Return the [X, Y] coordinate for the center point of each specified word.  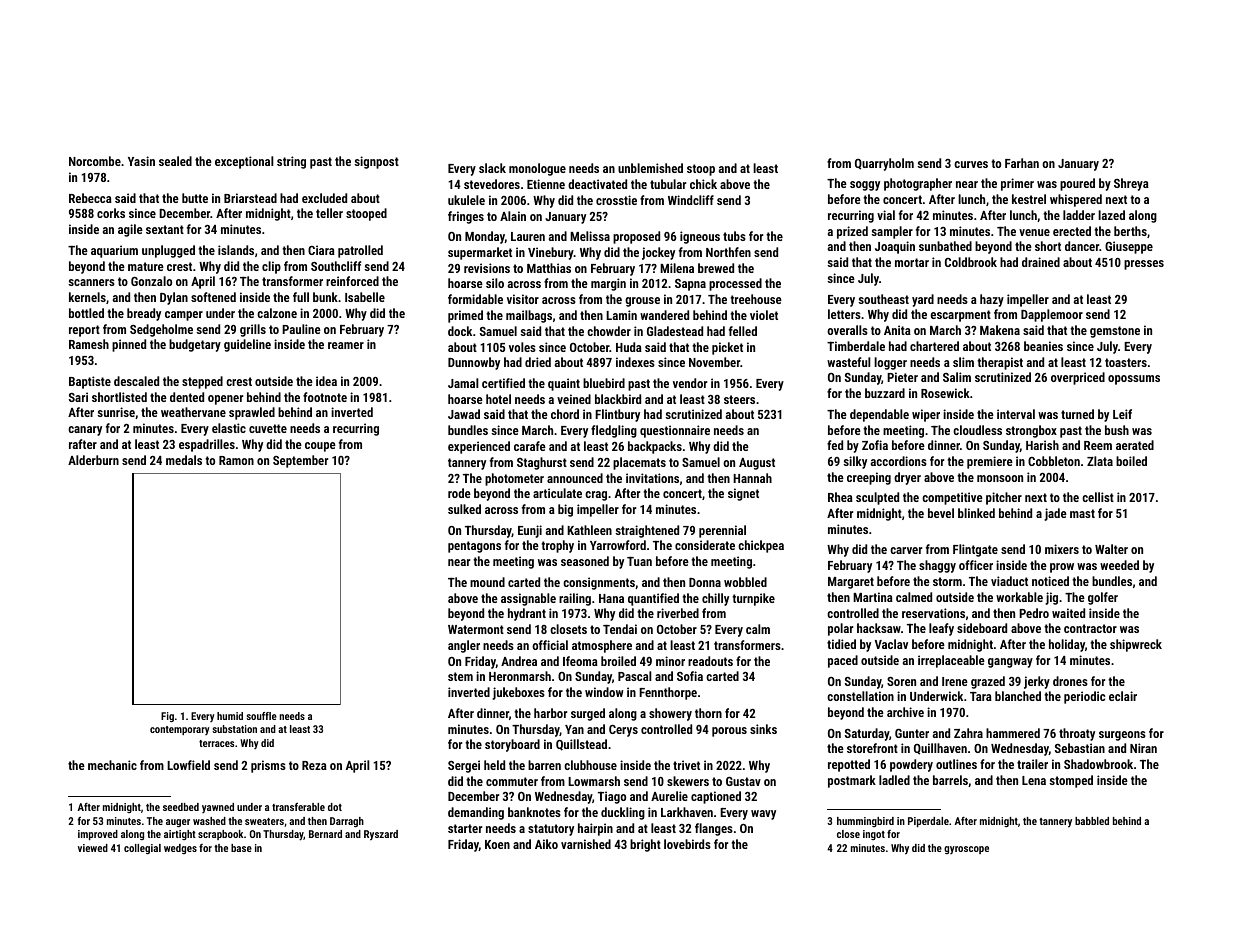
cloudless [977, 430]
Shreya [1131, 184]
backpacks [655, 447]
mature [146, 266]
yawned [218, 808]
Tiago [612, 797]
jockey [658, 253]
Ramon [236, 460]
